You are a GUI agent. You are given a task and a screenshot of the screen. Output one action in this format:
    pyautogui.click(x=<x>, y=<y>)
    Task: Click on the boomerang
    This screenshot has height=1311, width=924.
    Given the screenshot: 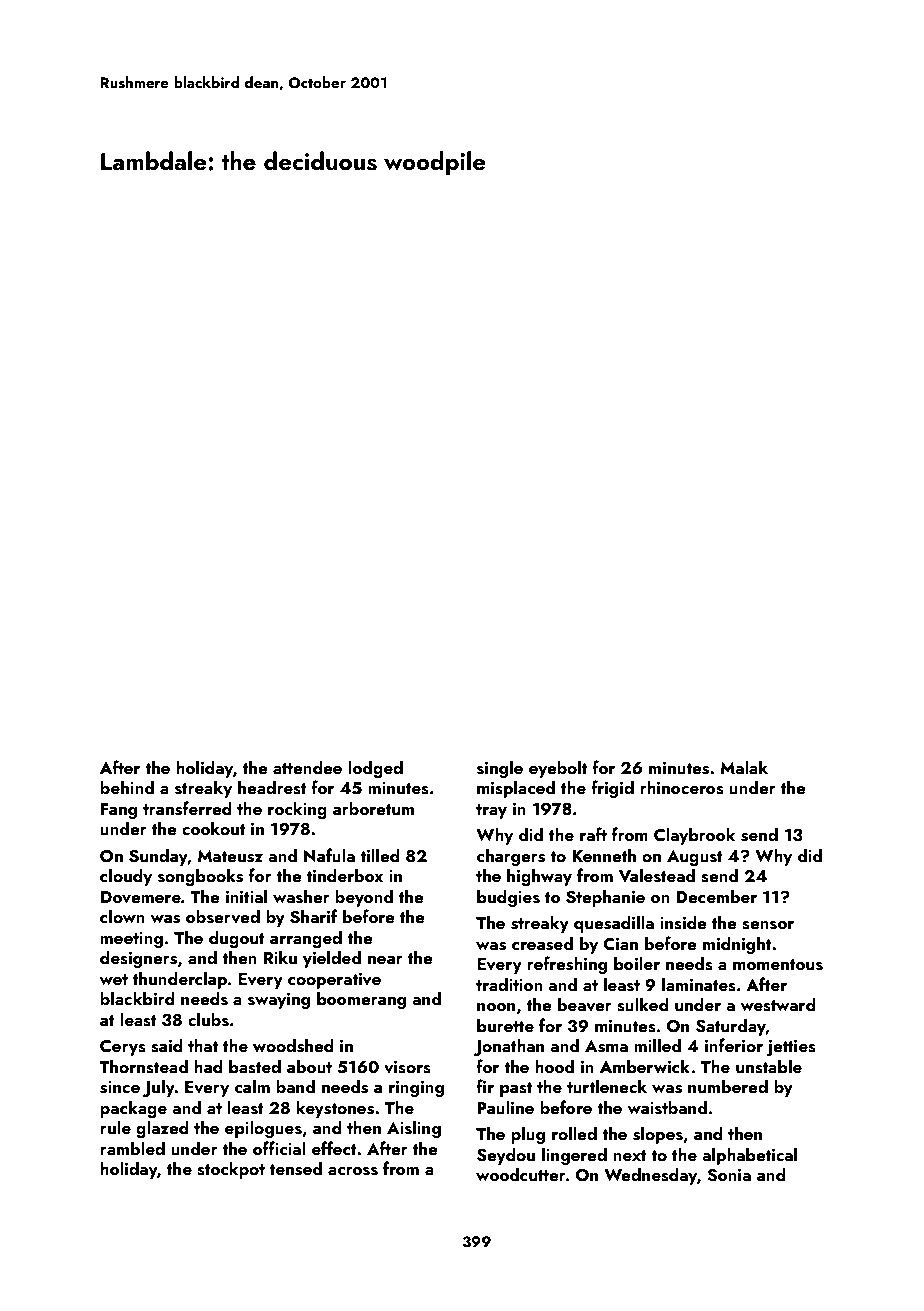 What is the action you would take?
    pyautogui.click(x=361, y=1000)
